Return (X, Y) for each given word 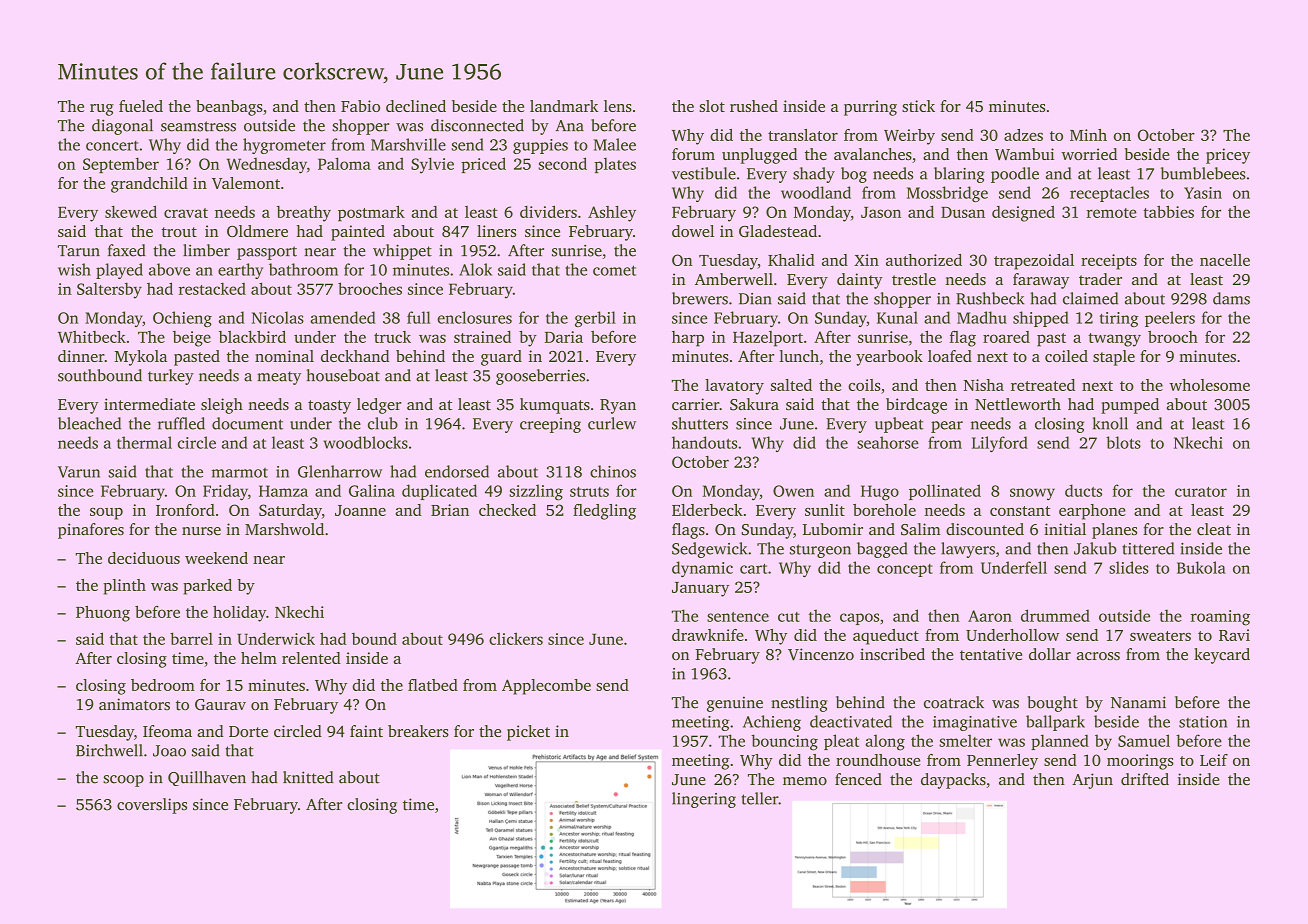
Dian (755, 299)
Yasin (1203, 193)
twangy (1114, 340)
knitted (308, 777)
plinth (124, 587)
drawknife (708, 635)
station (1203, 722)
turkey (171, 377)
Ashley (612, 214)
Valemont (246, 183)
